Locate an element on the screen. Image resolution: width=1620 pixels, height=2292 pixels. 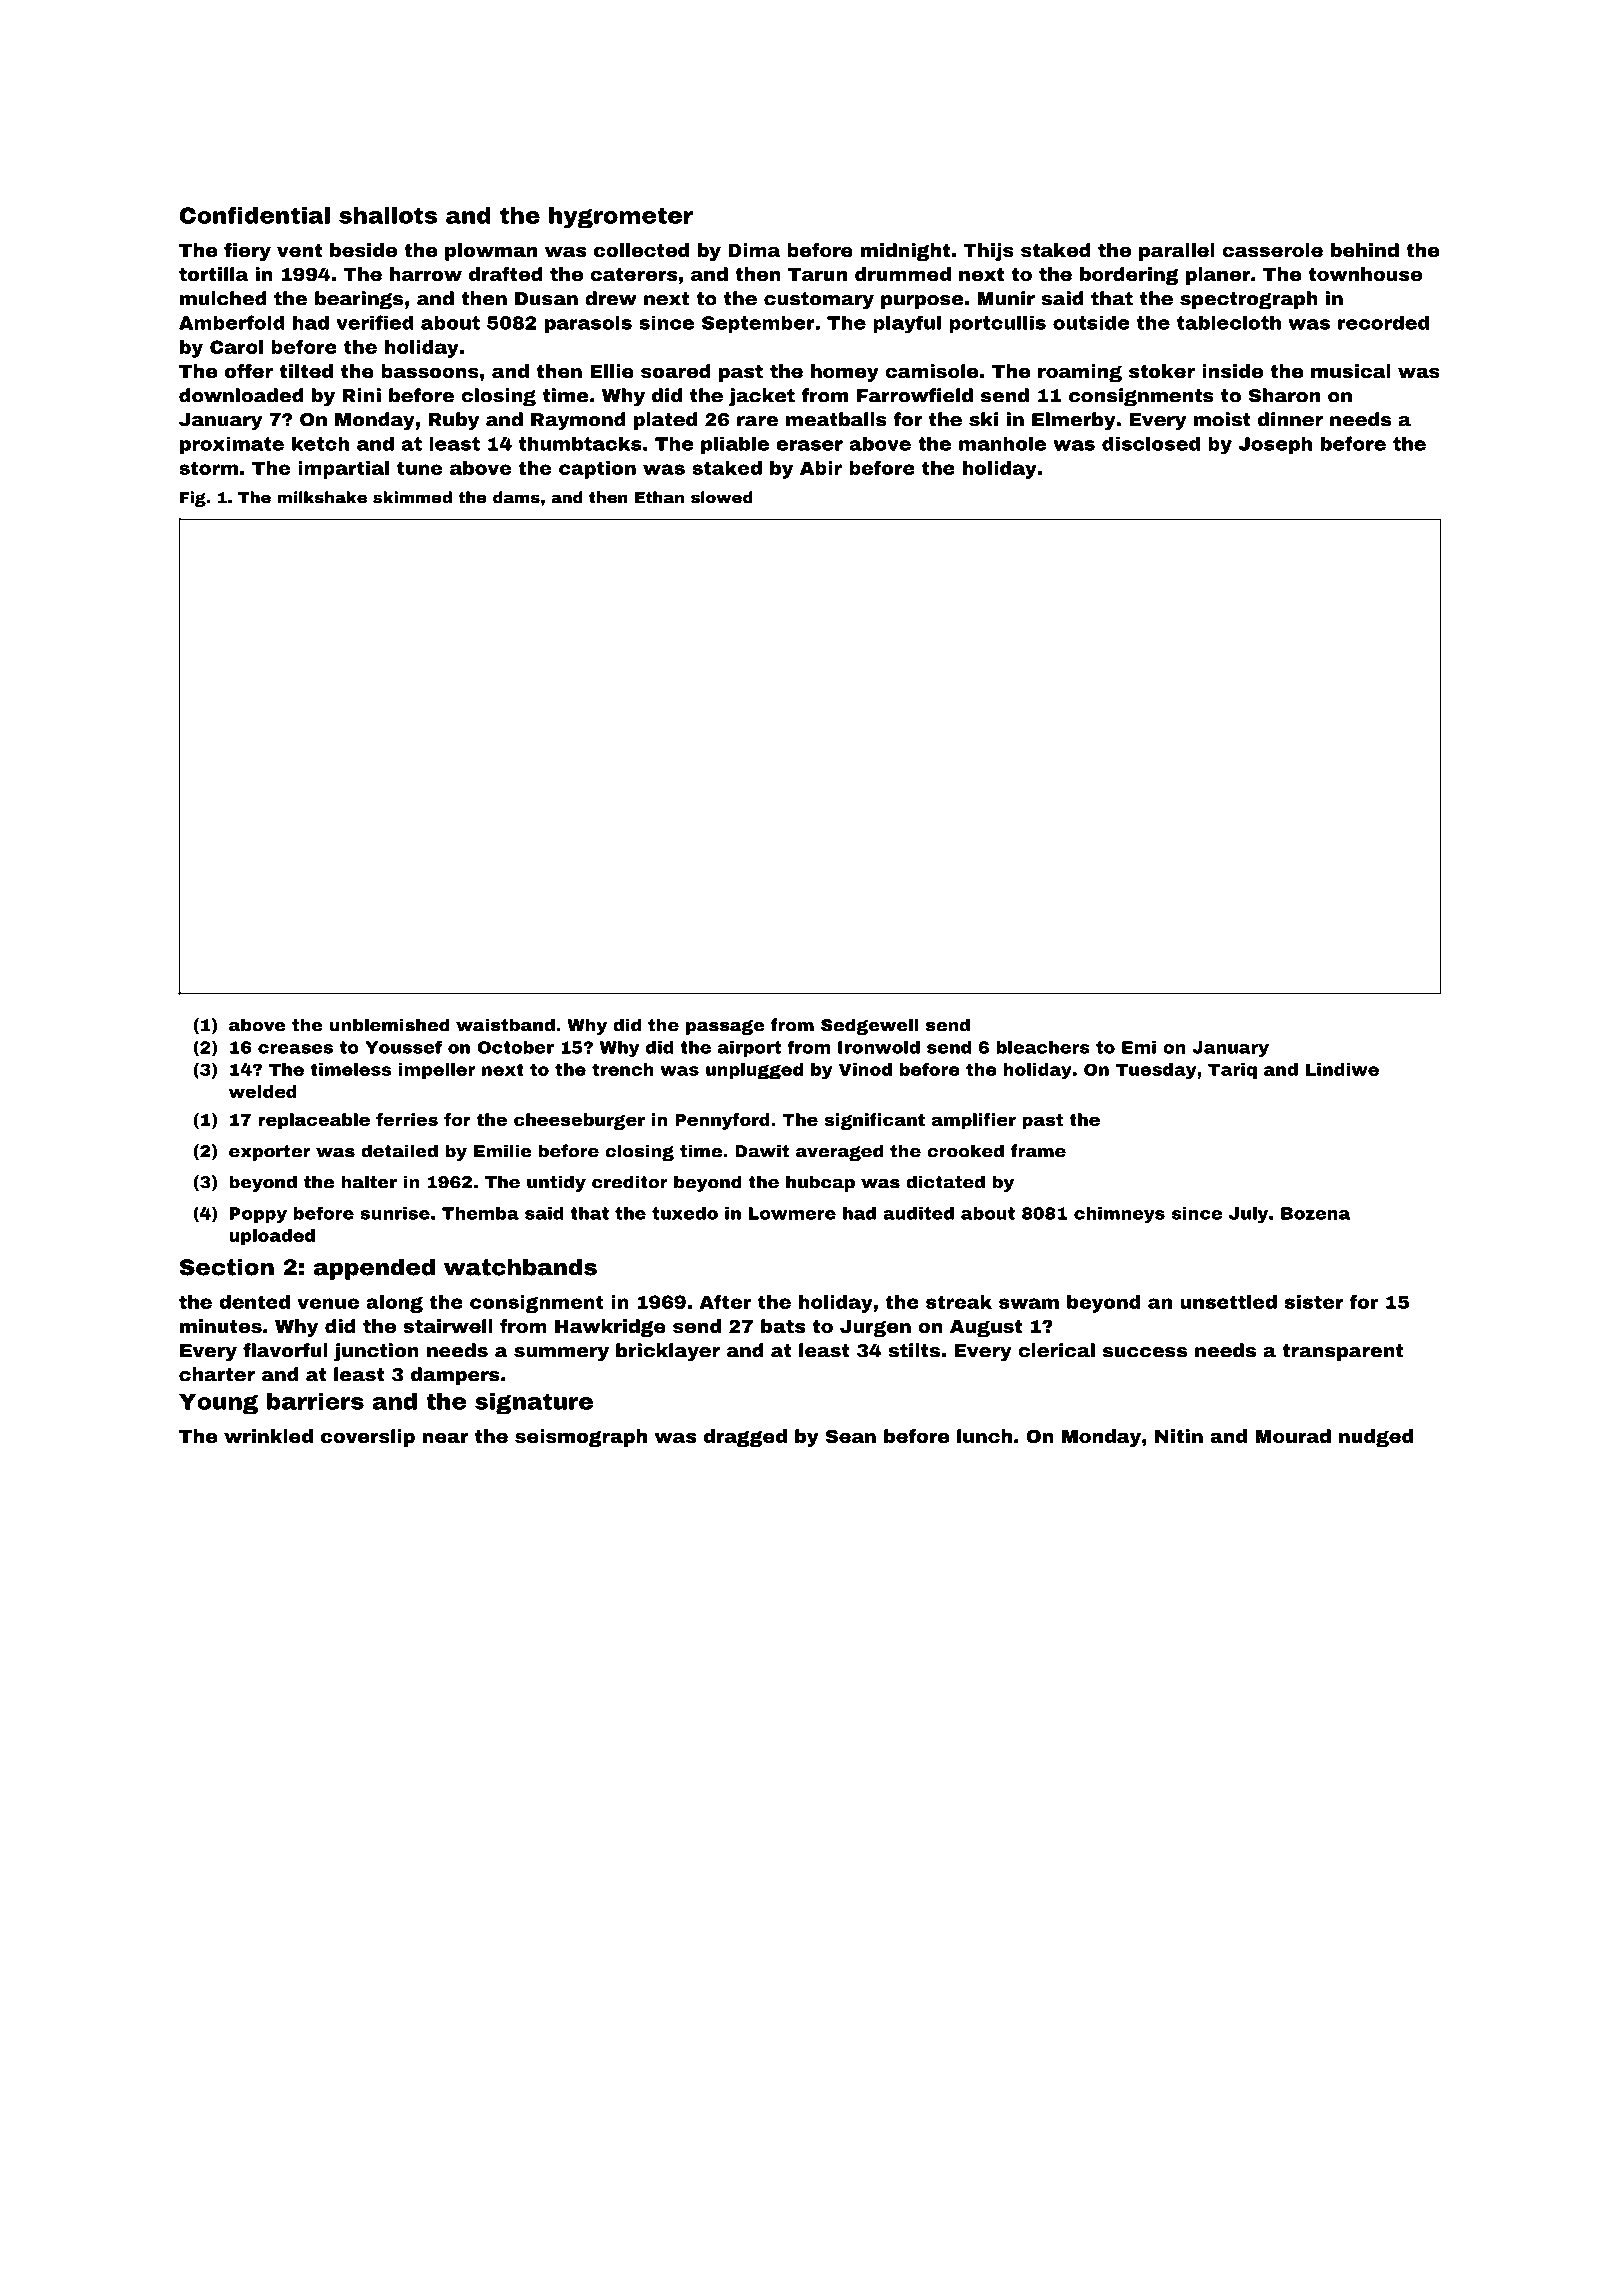
milkshake is located at coordinates (322, 497).
